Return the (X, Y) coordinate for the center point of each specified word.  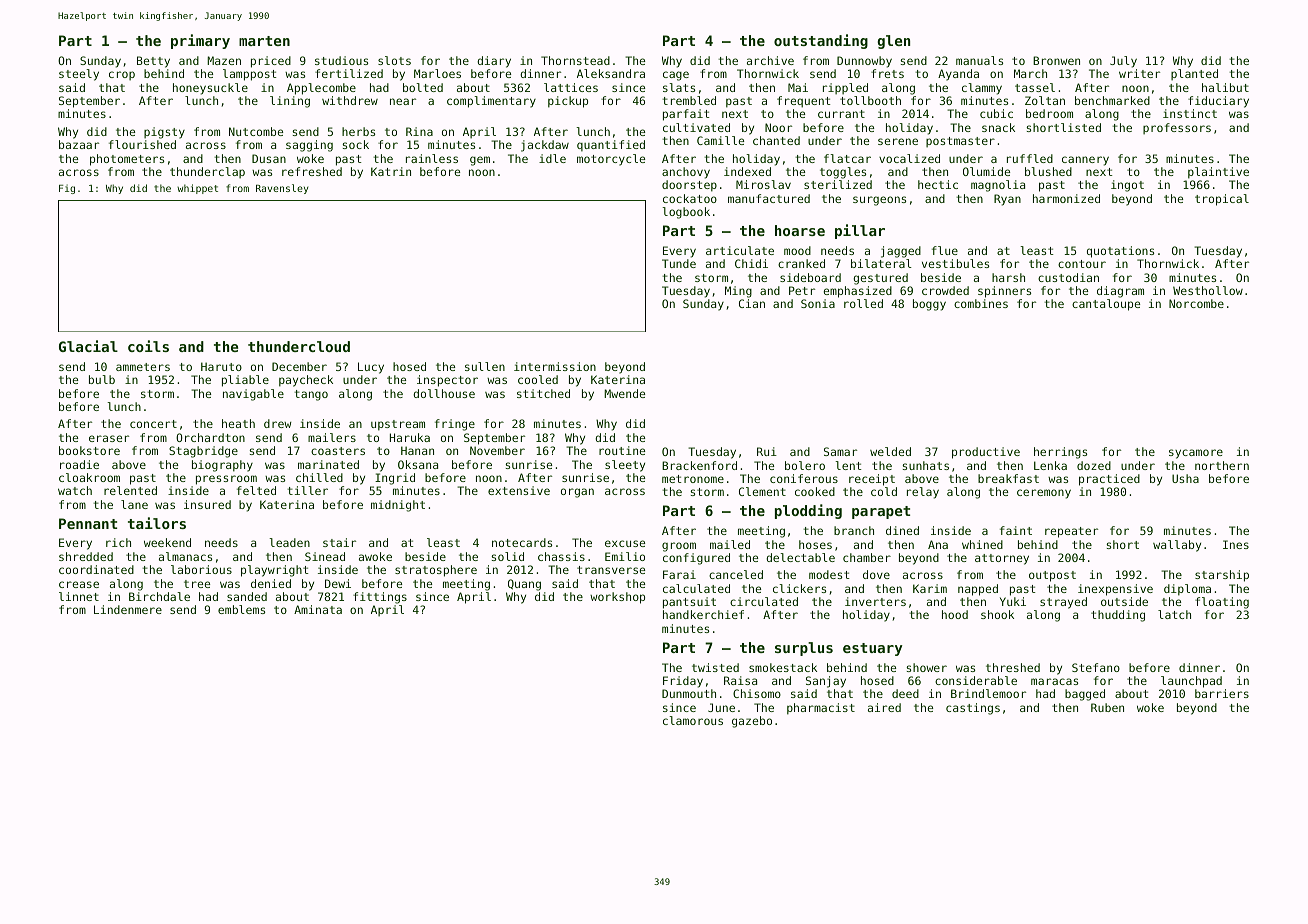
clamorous (693, 720)
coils (148, 346)
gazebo (752, 722)
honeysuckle (210, 89)
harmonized (1066, 198)
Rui (767, 451)
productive (986, 453)
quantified (611, 146)
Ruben (1107, 707)
